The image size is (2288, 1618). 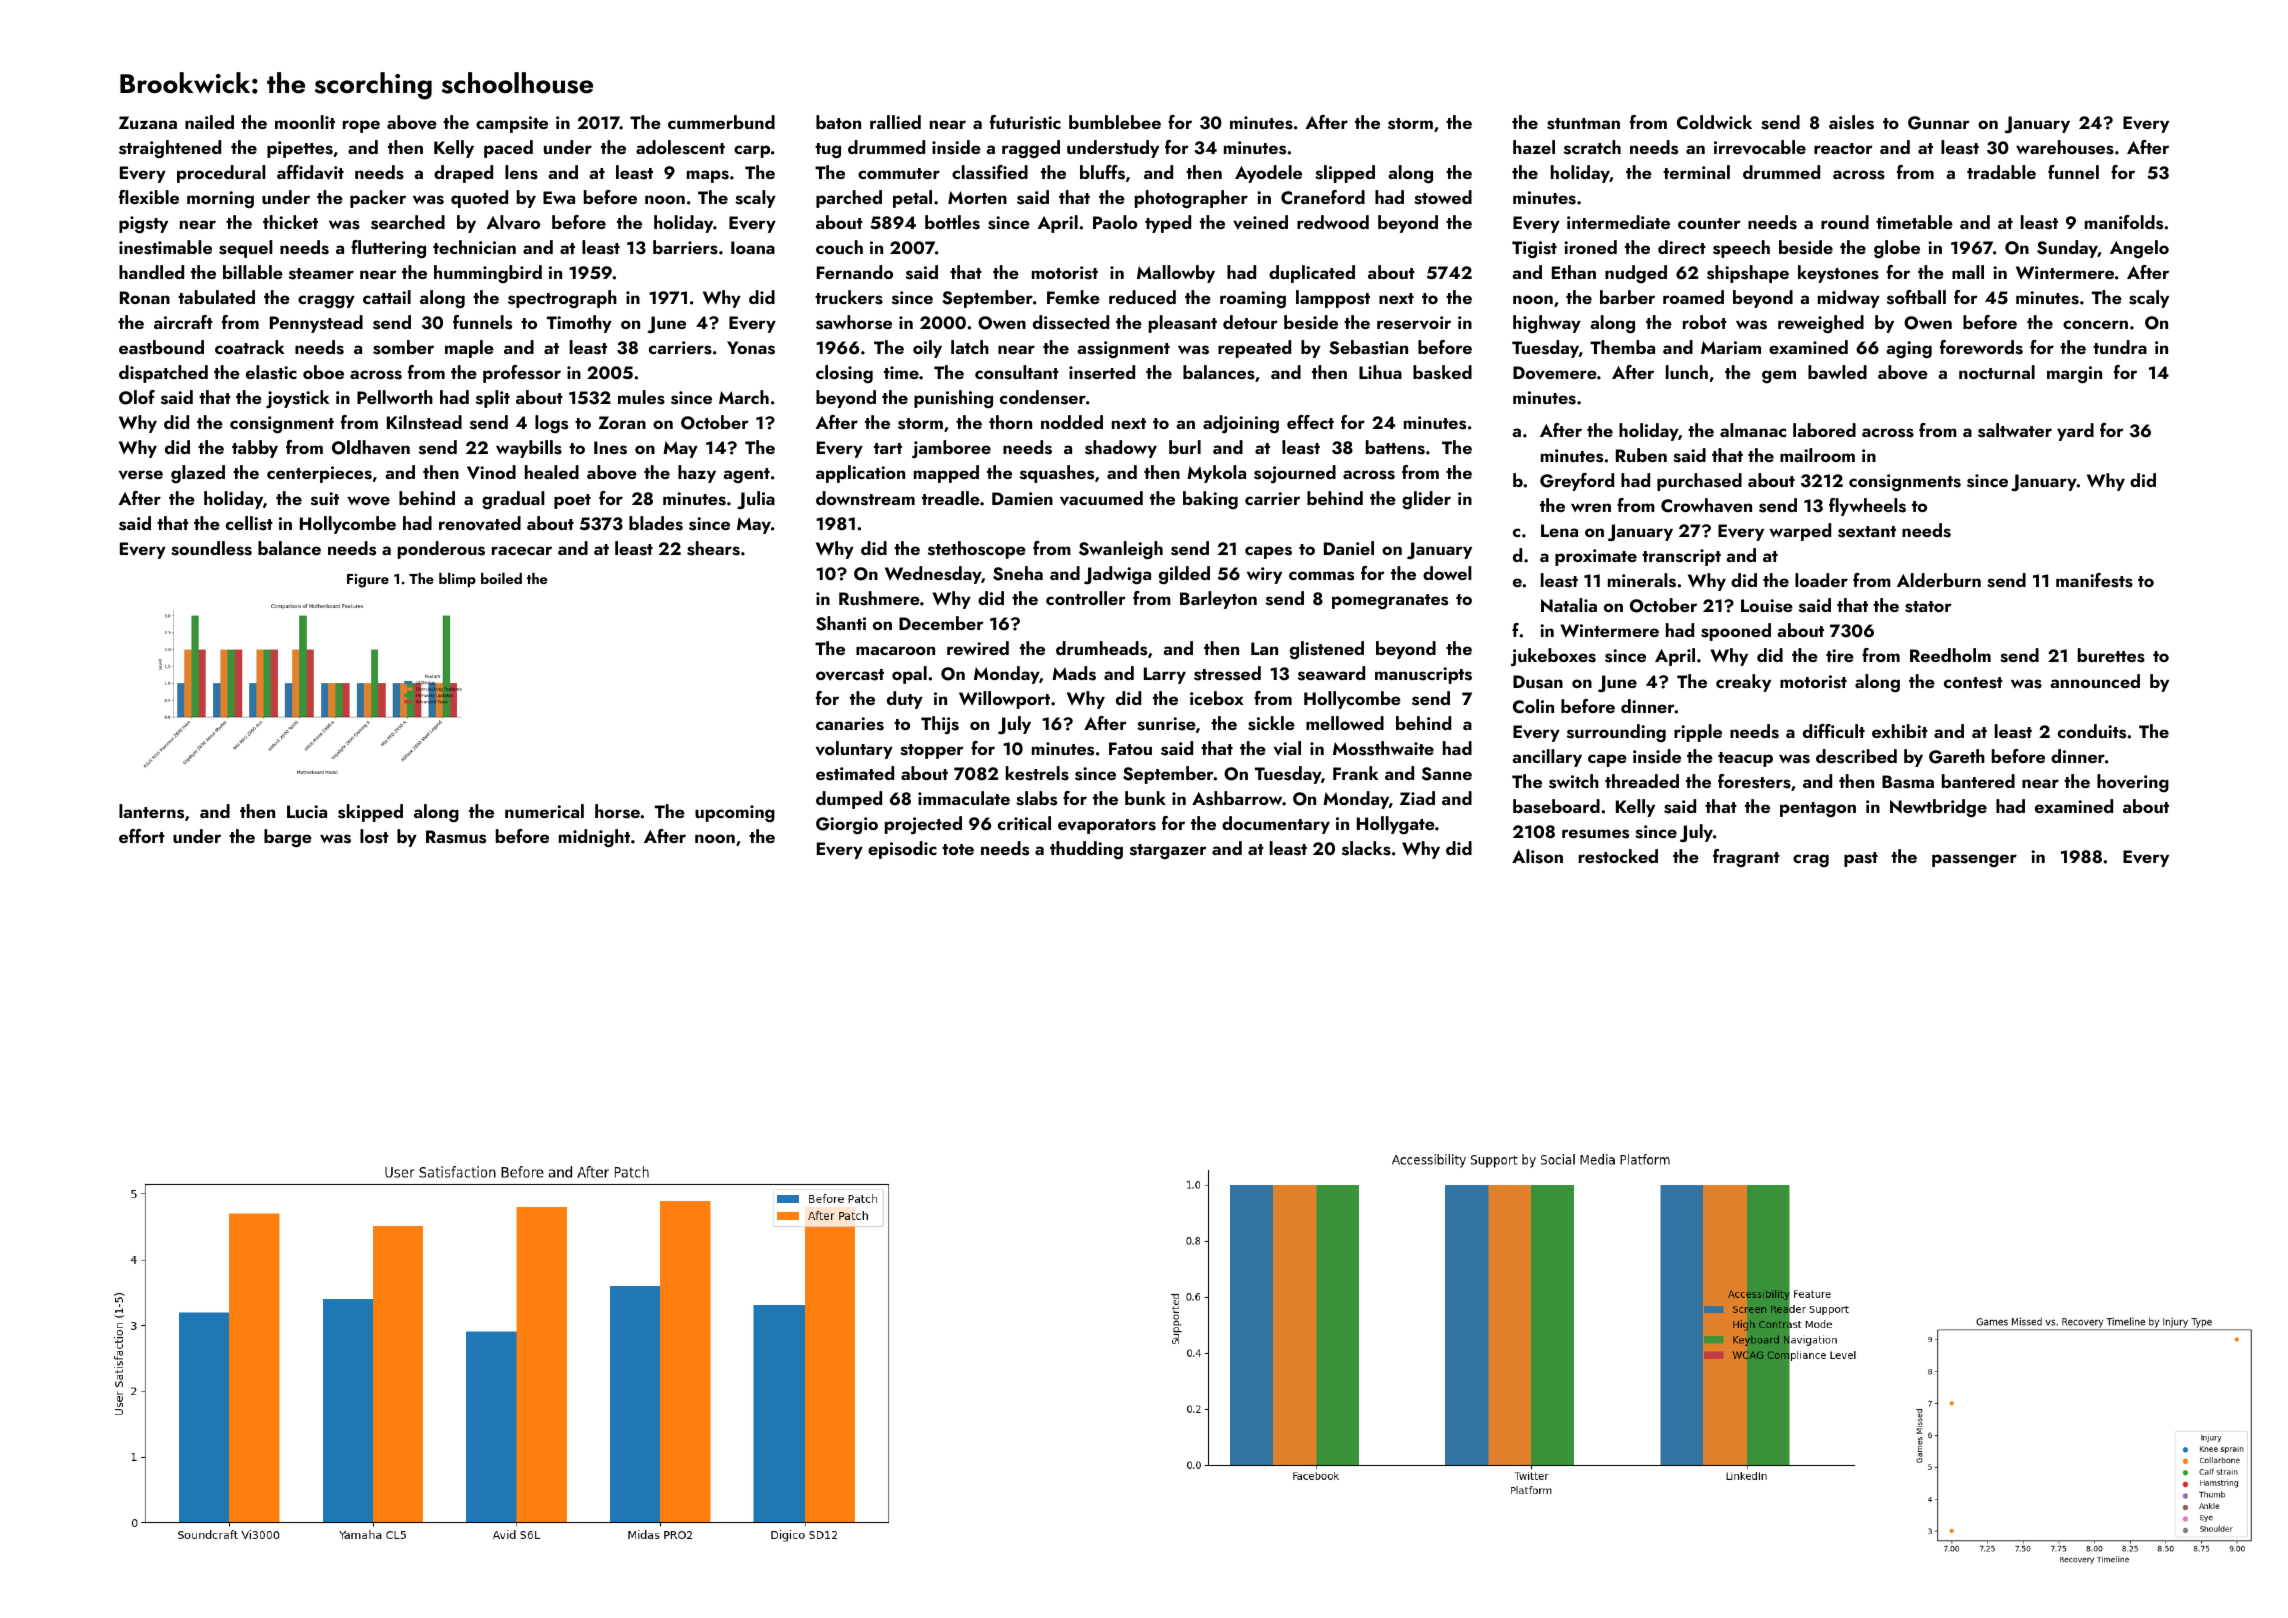 I want to click on steamer, so click(x=321, y=274).
